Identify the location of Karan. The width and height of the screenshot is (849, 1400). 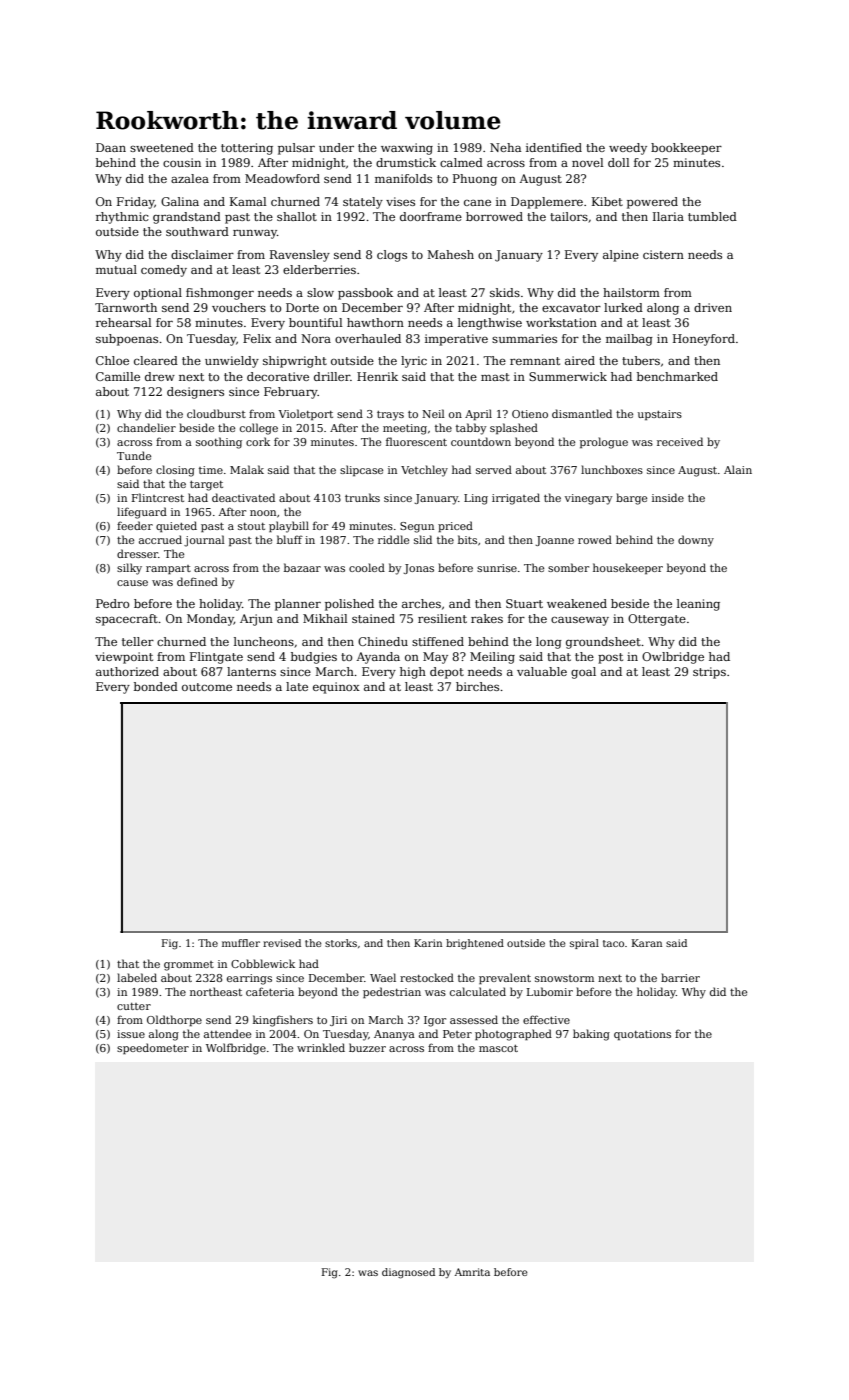
(647, 943).
